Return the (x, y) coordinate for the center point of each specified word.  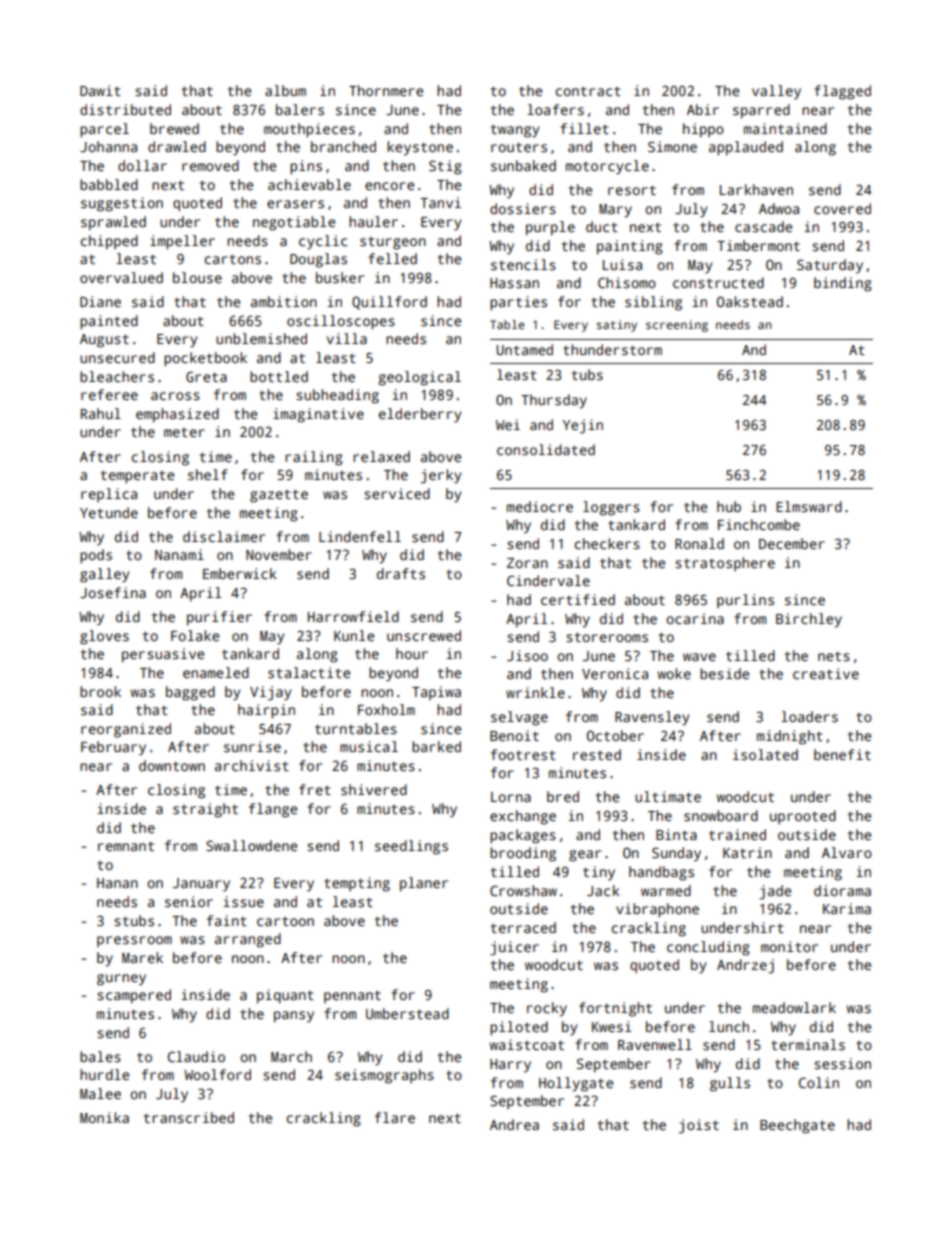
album (285, 90)
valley (776, 92)
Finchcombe (759, 524)
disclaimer (224, 536)
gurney (121, 980)
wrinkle (535, 692)
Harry (510, 1066)
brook (100, 691)
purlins (745, 601)
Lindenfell (360, 536)
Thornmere (386, 90)
